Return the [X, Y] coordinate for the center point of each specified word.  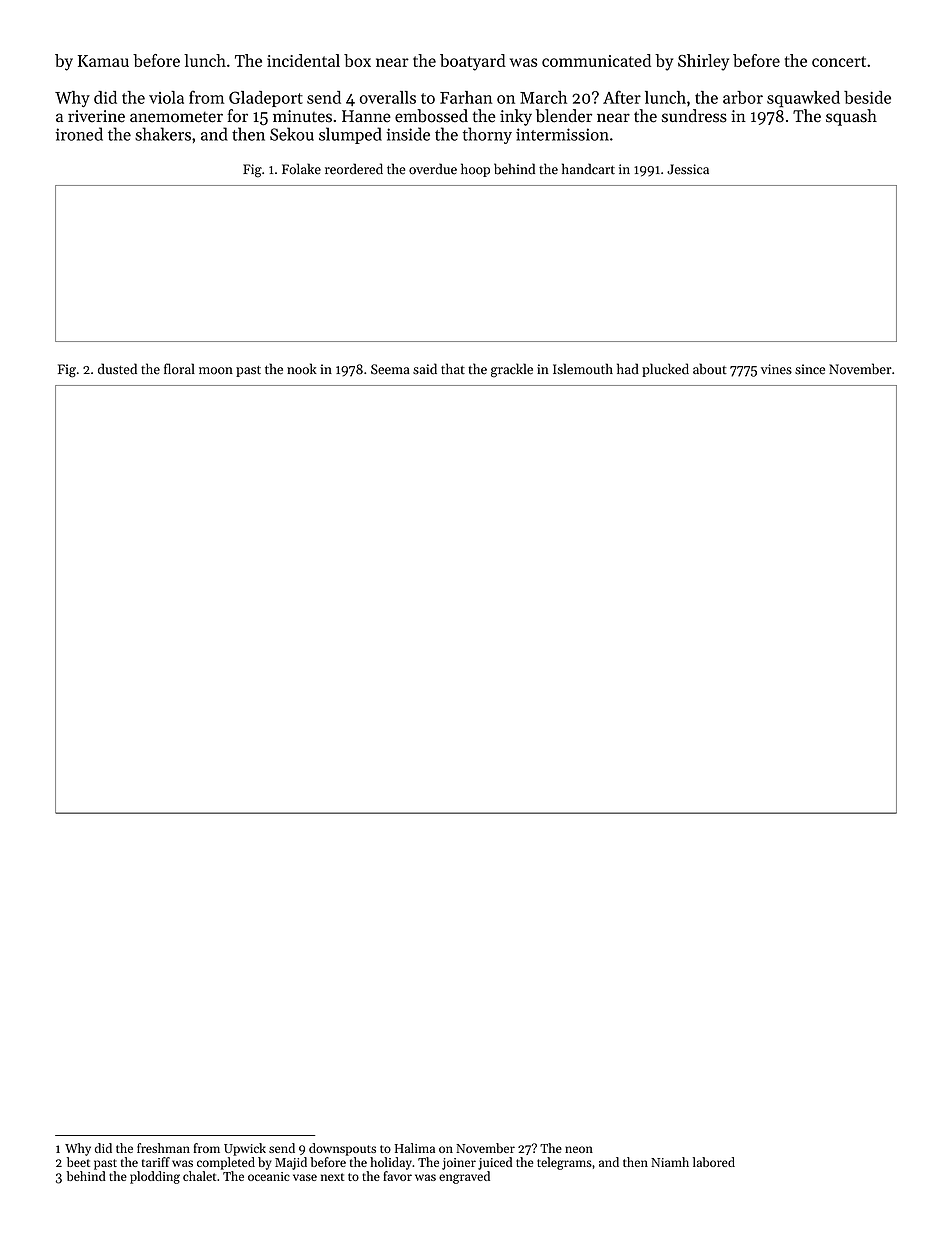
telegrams [564, 1163]
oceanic [269, 1176]
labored [714, 1162]
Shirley [703, 62]
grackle [512, 370]
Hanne [366, 116]
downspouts [342, 1149]
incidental [303, 60]
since [810, 369]
